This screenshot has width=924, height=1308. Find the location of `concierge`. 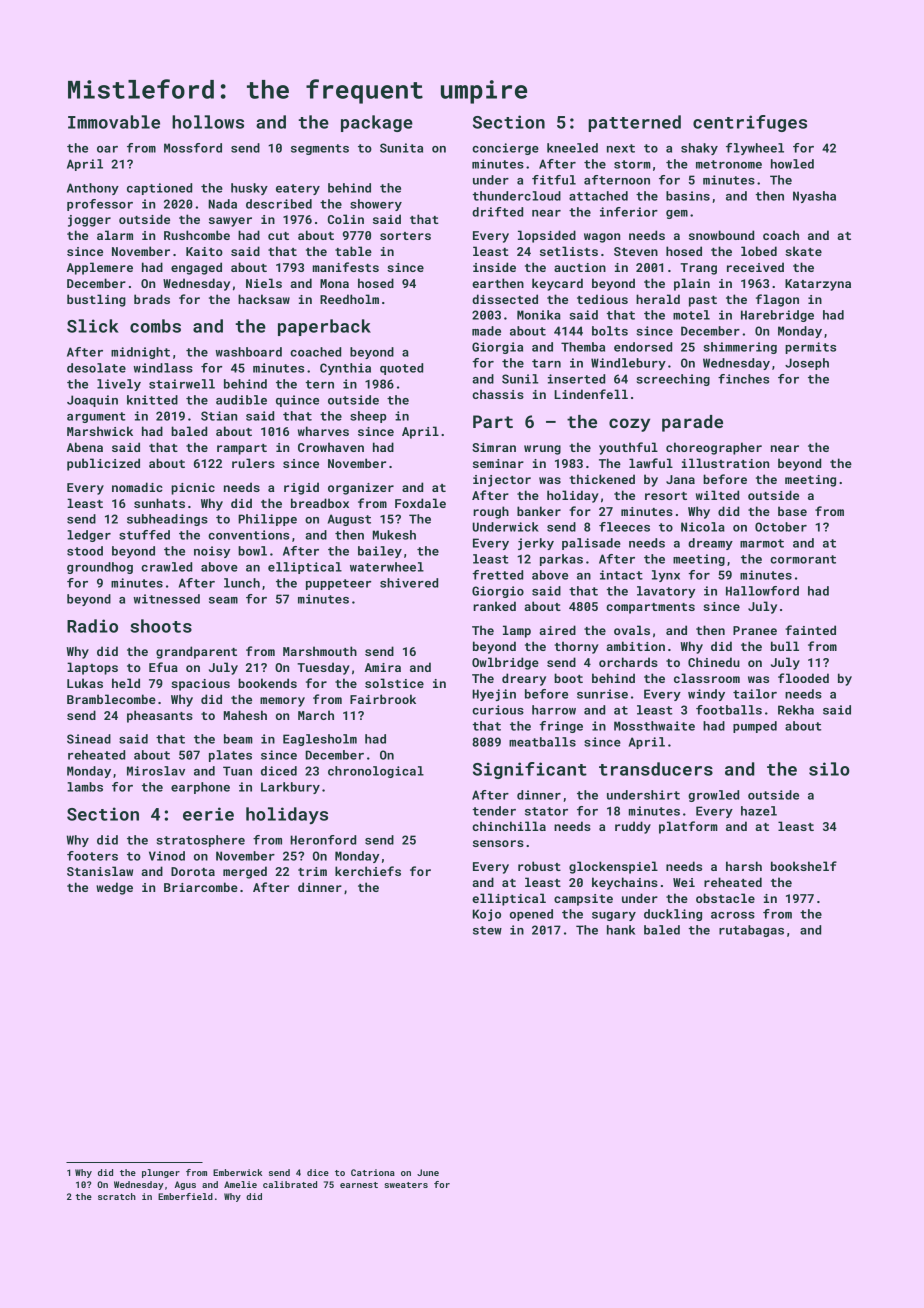

concierge is located at coordinates (505, 149).
